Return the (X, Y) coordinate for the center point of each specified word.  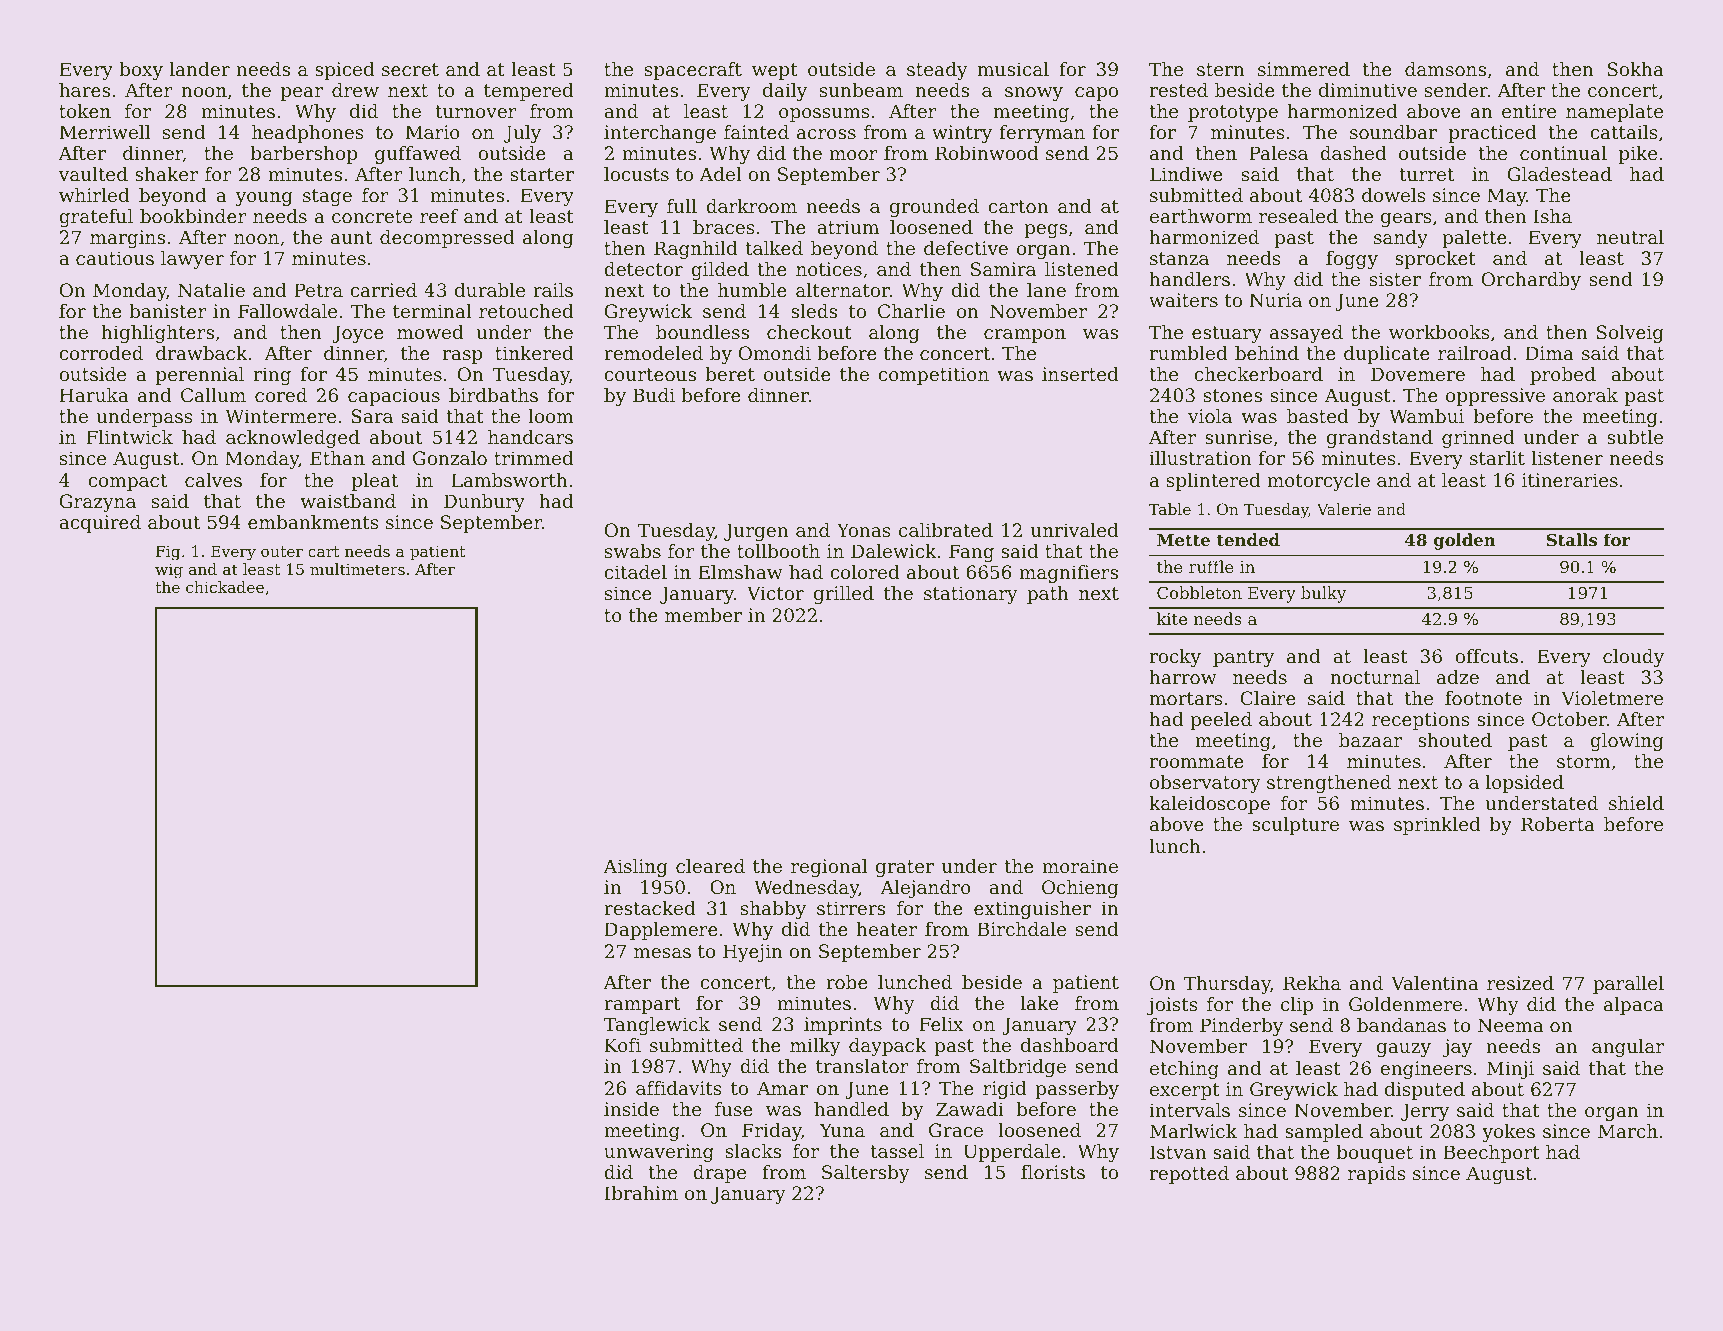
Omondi (775, 353)
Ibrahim (641, 1193)
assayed (1306, 334)
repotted (1189, 1175)
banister (168, 311)
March (1628, 1131)
